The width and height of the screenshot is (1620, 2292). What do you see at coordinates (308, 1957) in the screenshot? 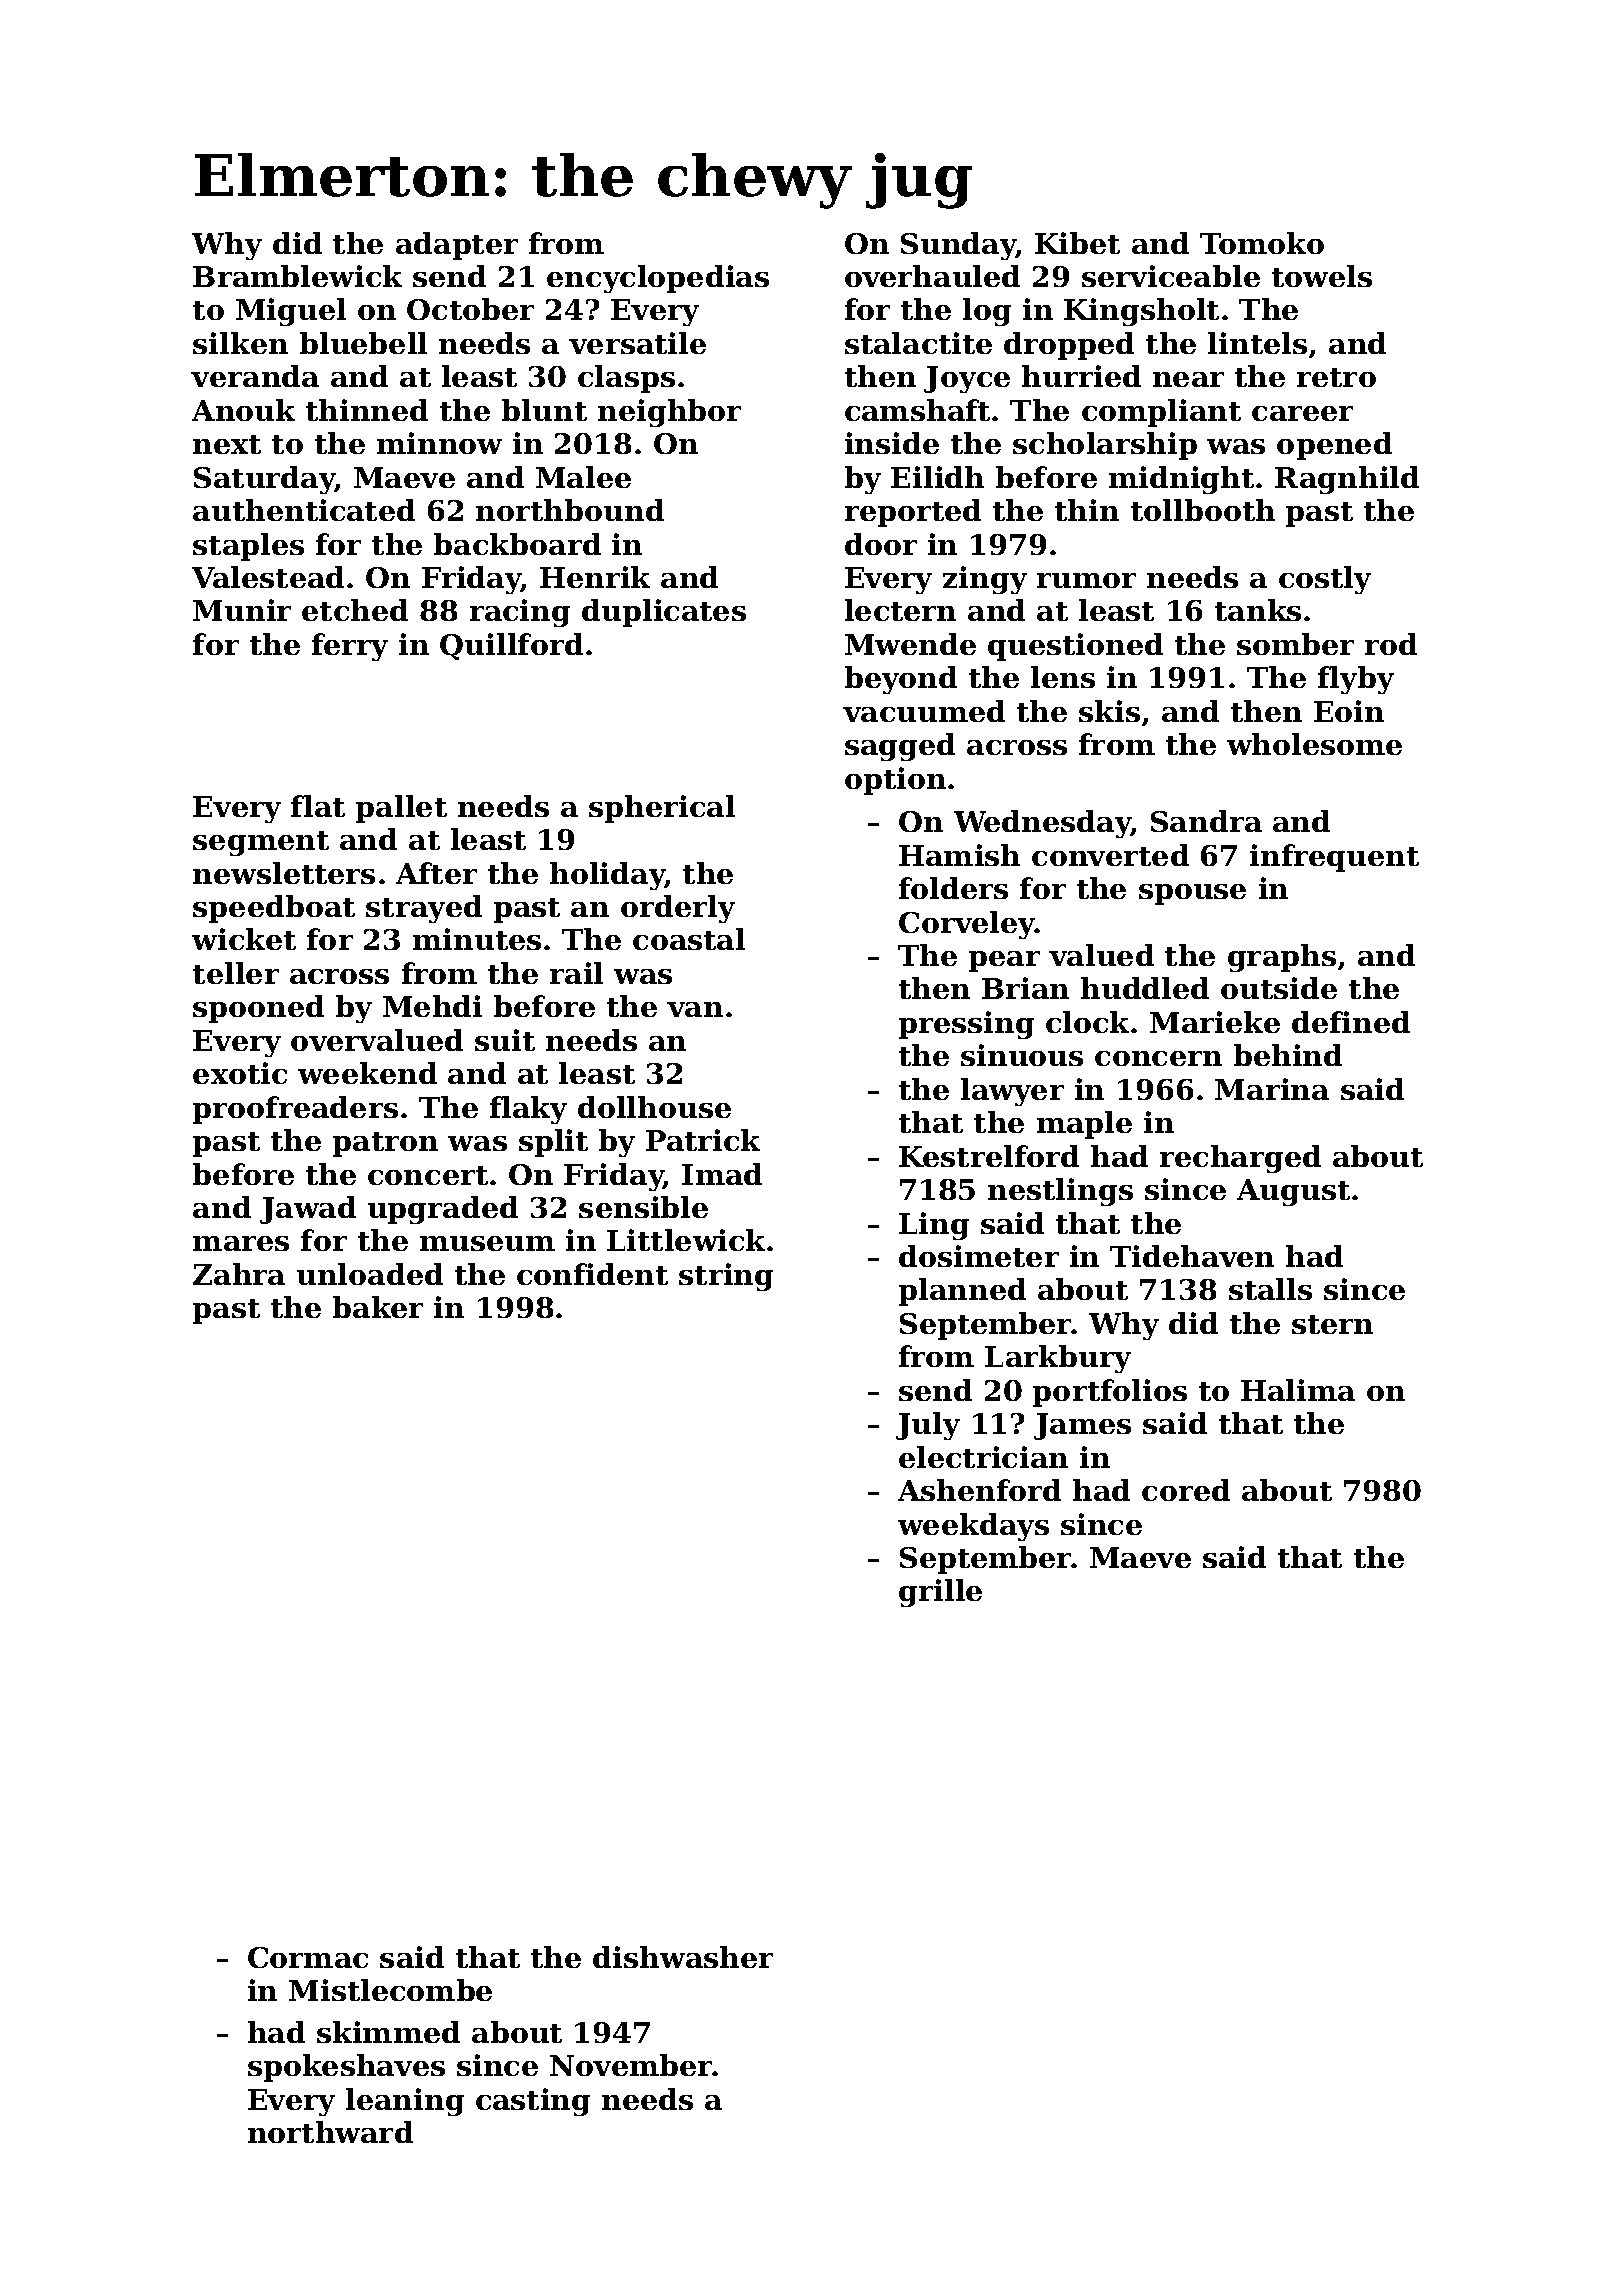
I see `Cormac` at bounding box center [308, 1957].
